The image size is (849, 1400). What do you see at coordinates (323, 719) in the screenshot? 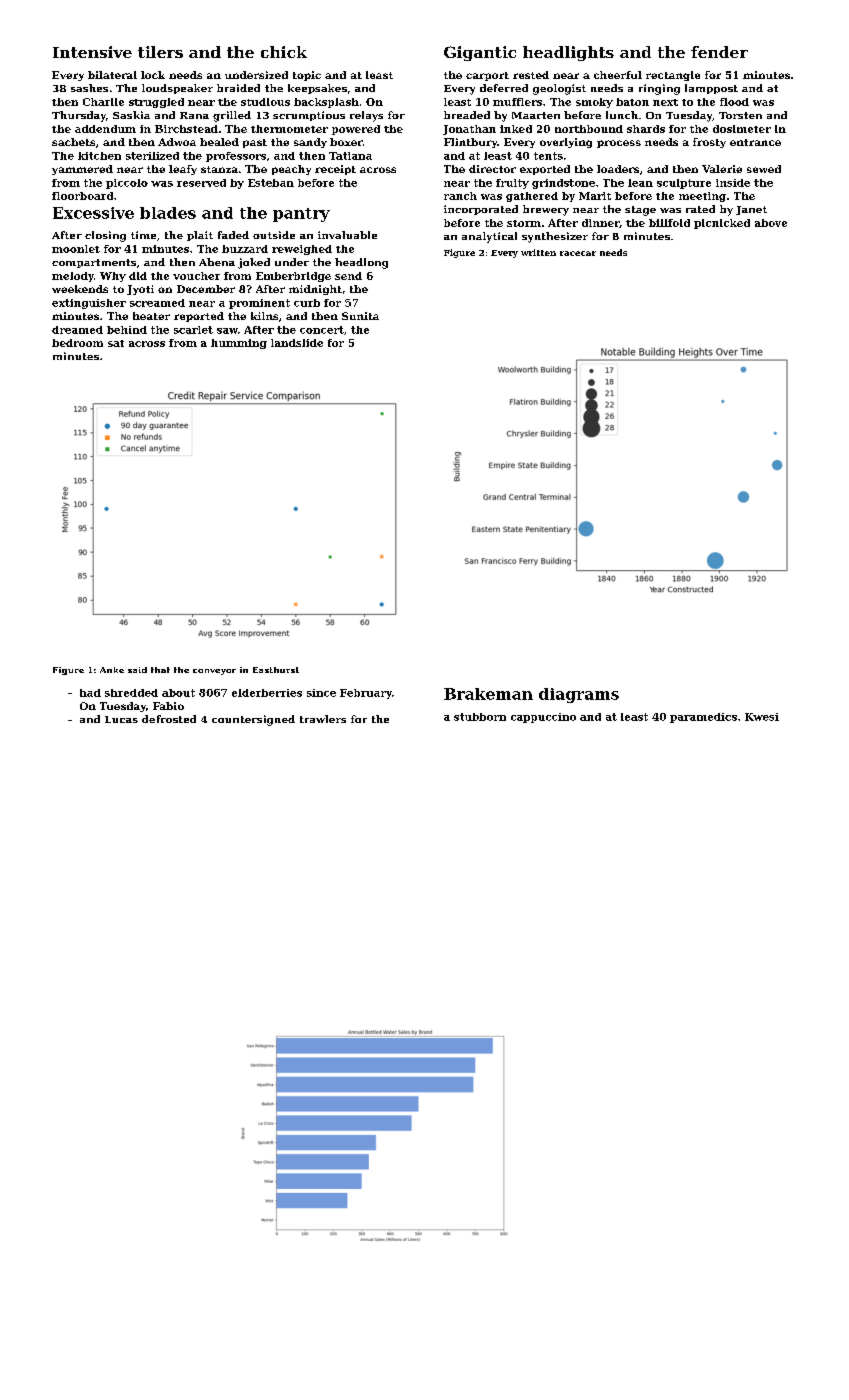
I see `trawlers` at bounding box center [323, 719].
